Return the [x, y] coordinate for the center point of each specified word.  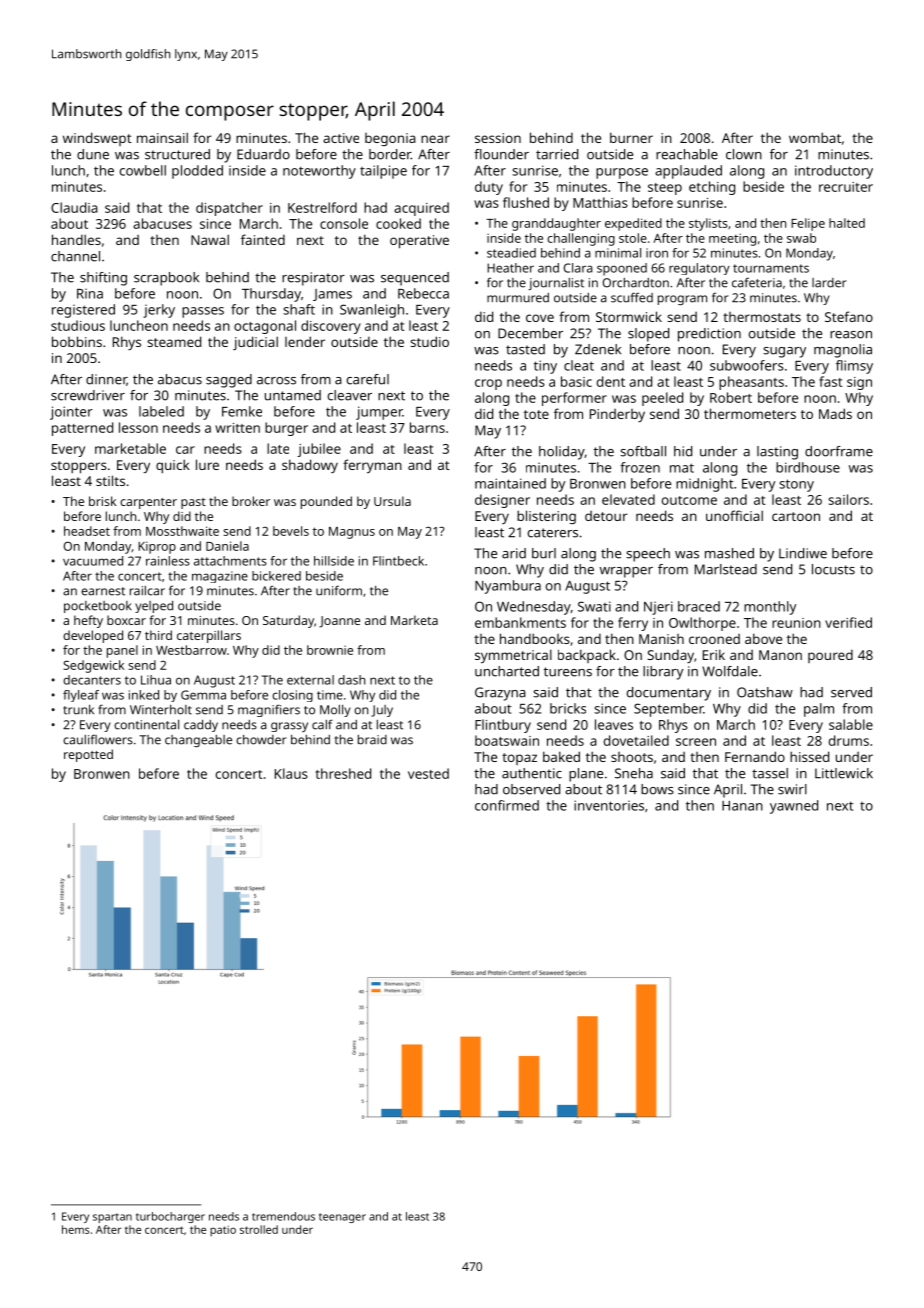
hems [75, 1229]
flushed [526, 202]
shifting [103, 279]
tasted [525, 349]
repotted [88, 755]
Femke [242, 411]
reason [851, 335]
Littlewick [844, 773]
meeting [732, 240]
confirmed [507, 805]
